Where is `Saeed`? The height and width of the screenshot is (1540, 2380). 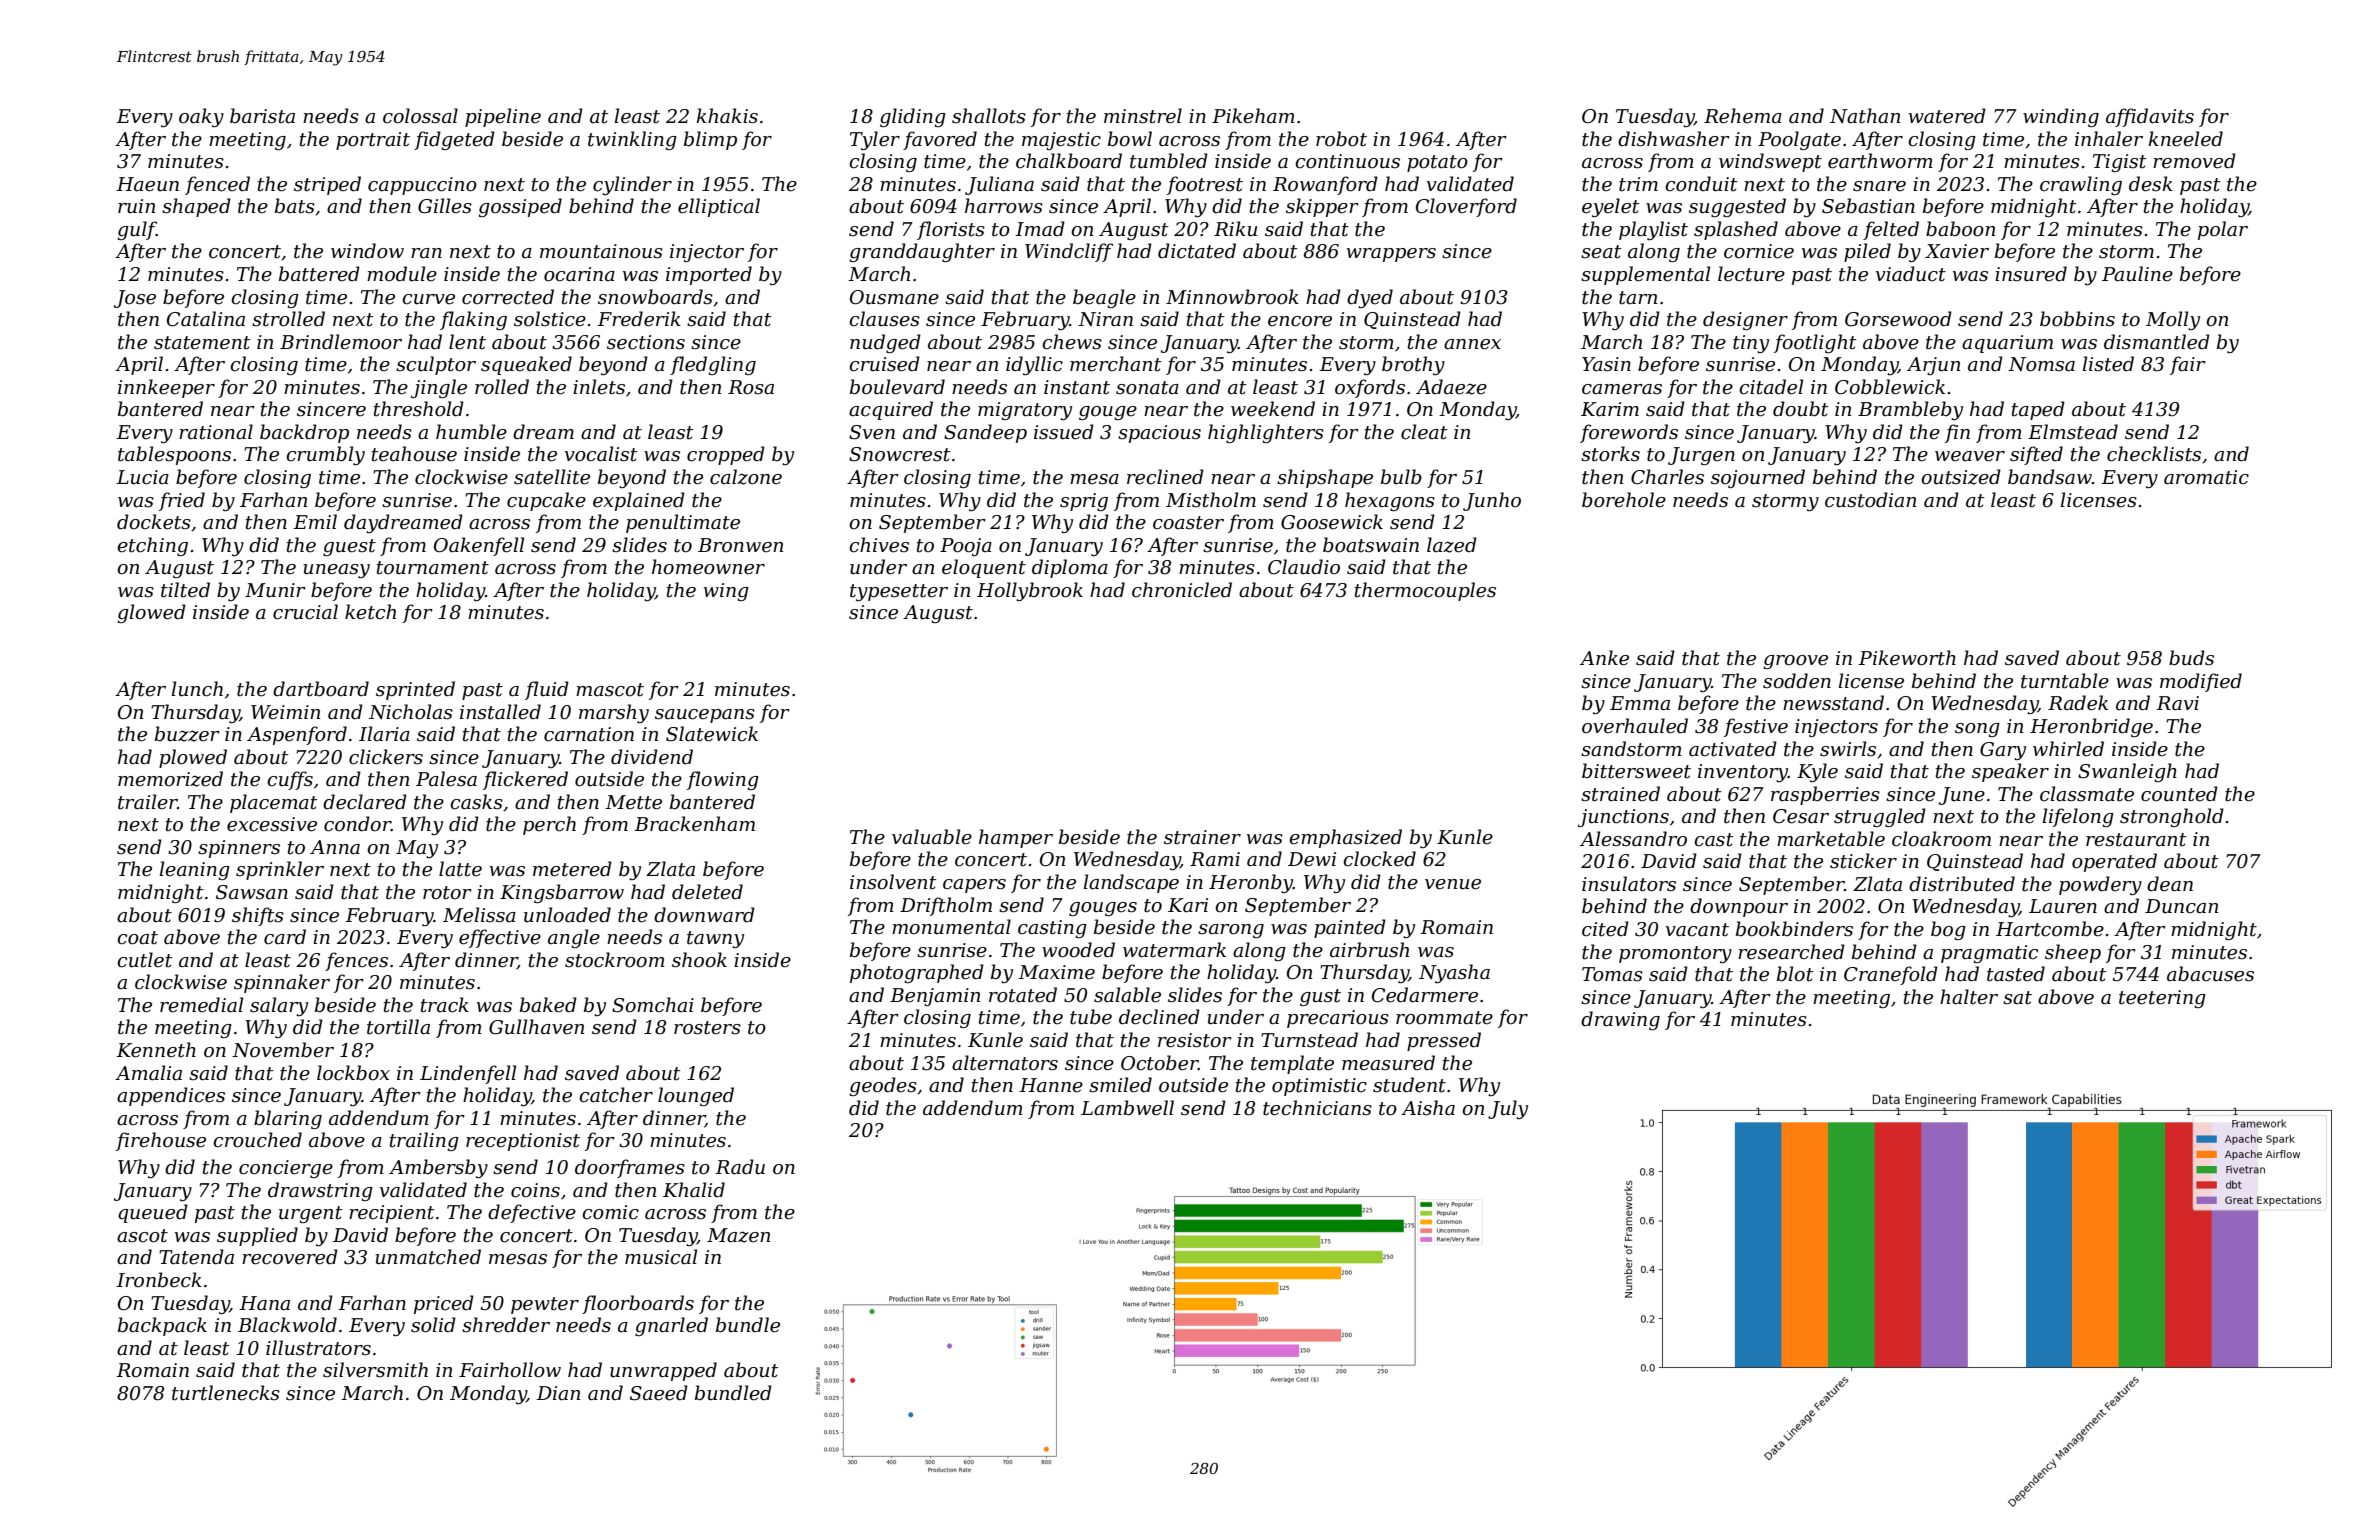
Saeed is located at coordinates (659, 1393).
